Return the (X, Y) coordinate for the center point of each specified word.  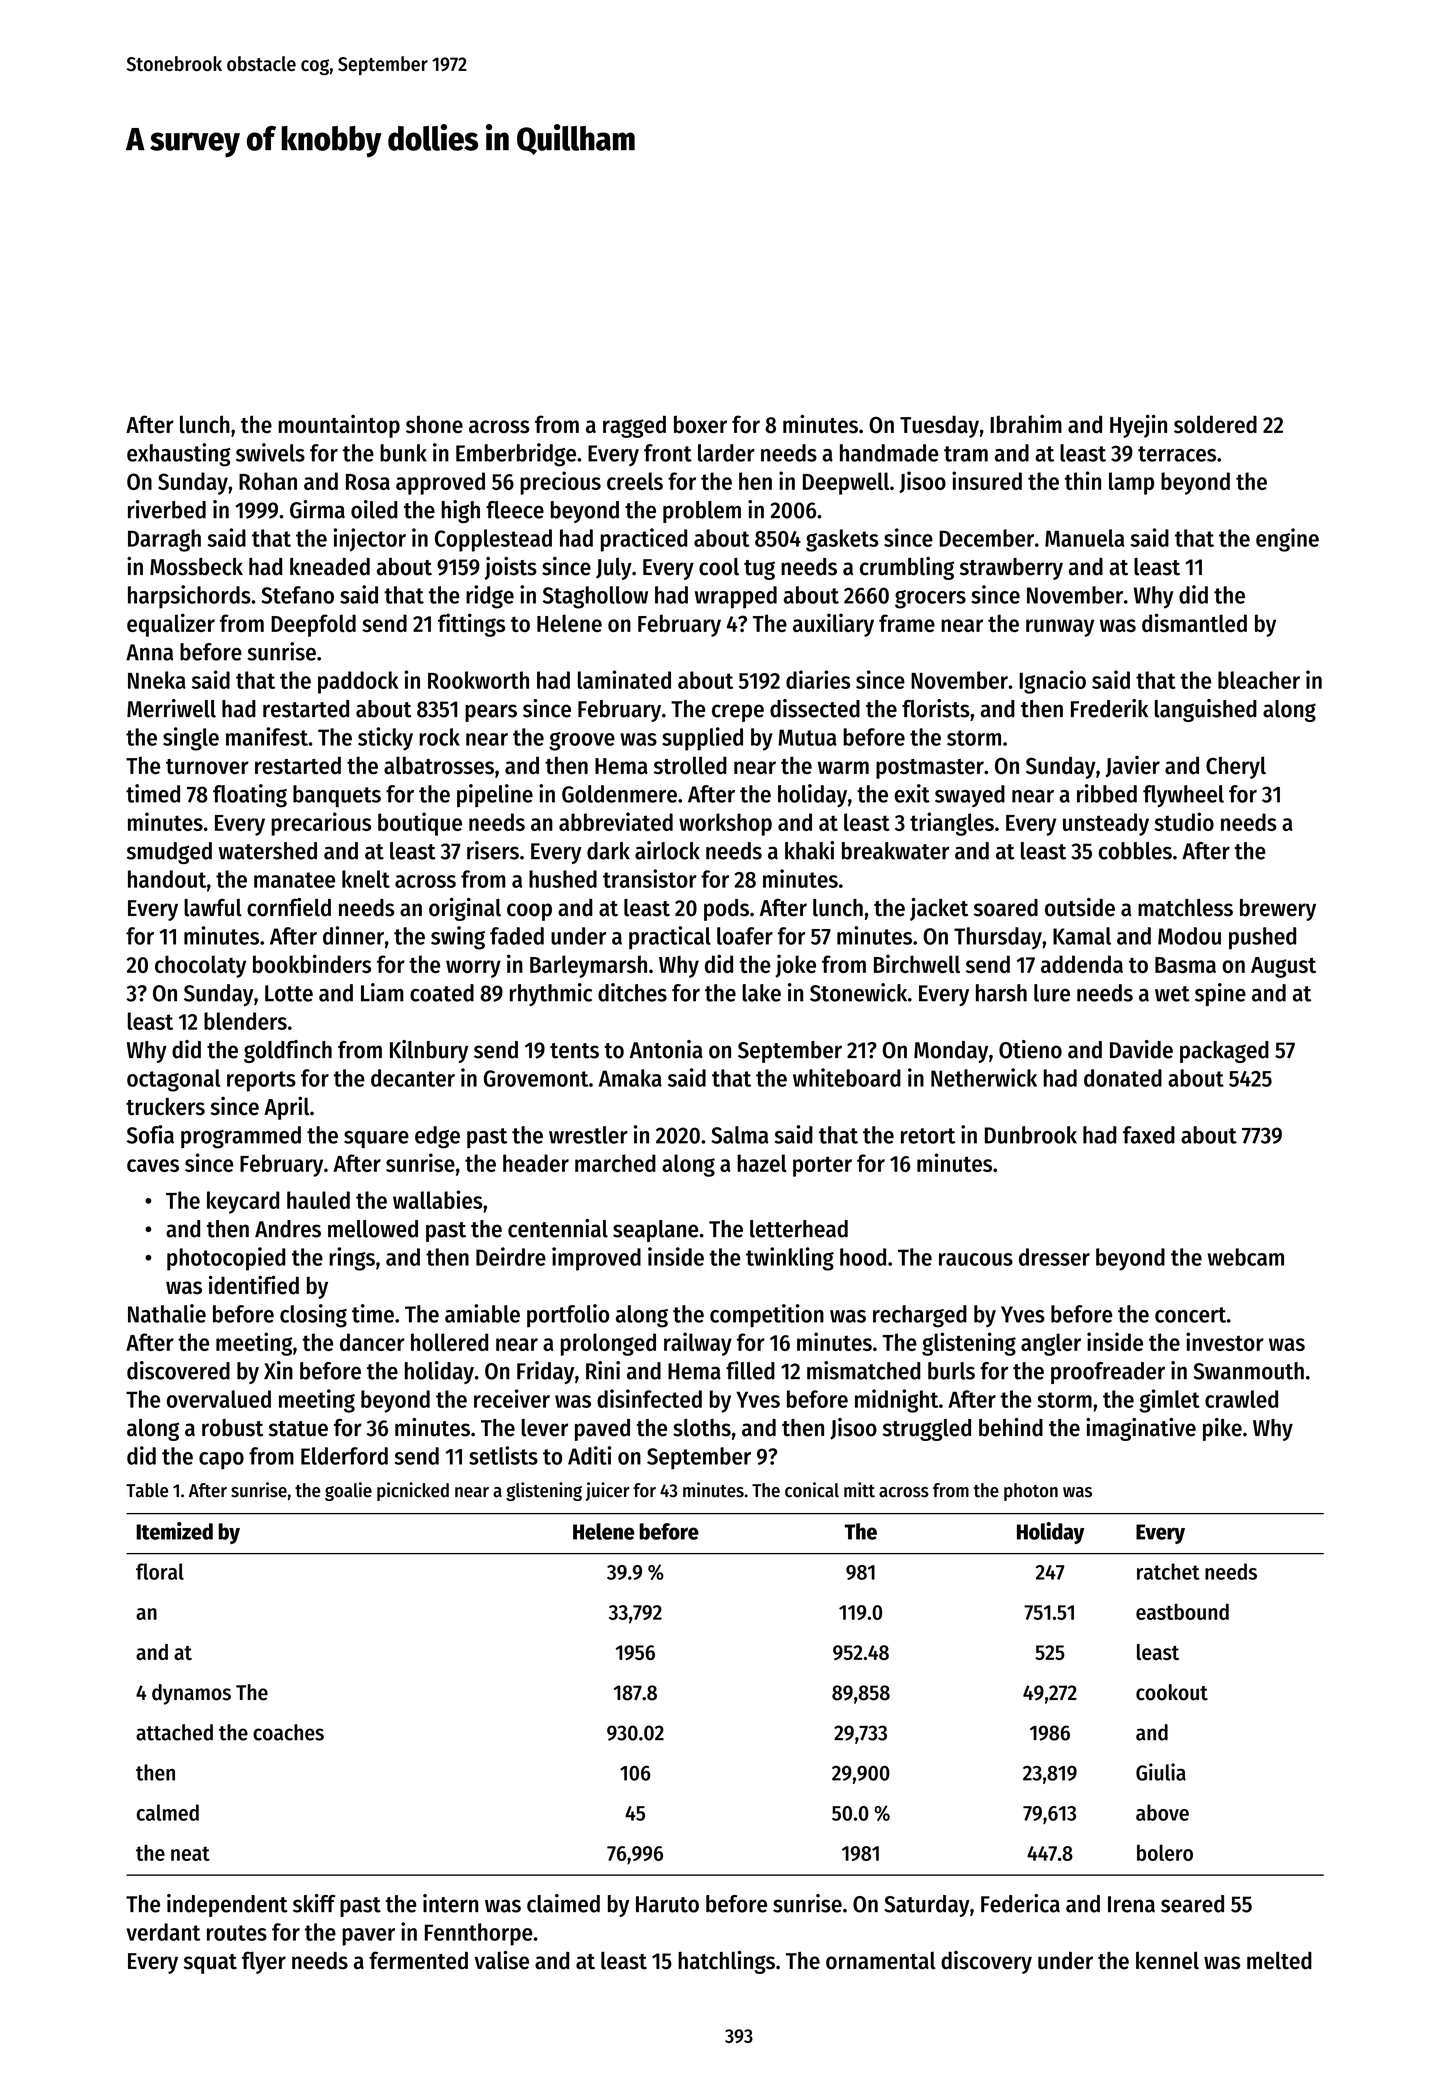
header (536, 1163)
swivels (270, 452)
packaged (1224, 1052)
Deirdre (511, 1256)
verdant (163, 1932)
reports (261, 1081)
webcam (1246, 1257)
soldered (1215, 424)
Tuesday (939, 426)
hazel (762, 1163)
